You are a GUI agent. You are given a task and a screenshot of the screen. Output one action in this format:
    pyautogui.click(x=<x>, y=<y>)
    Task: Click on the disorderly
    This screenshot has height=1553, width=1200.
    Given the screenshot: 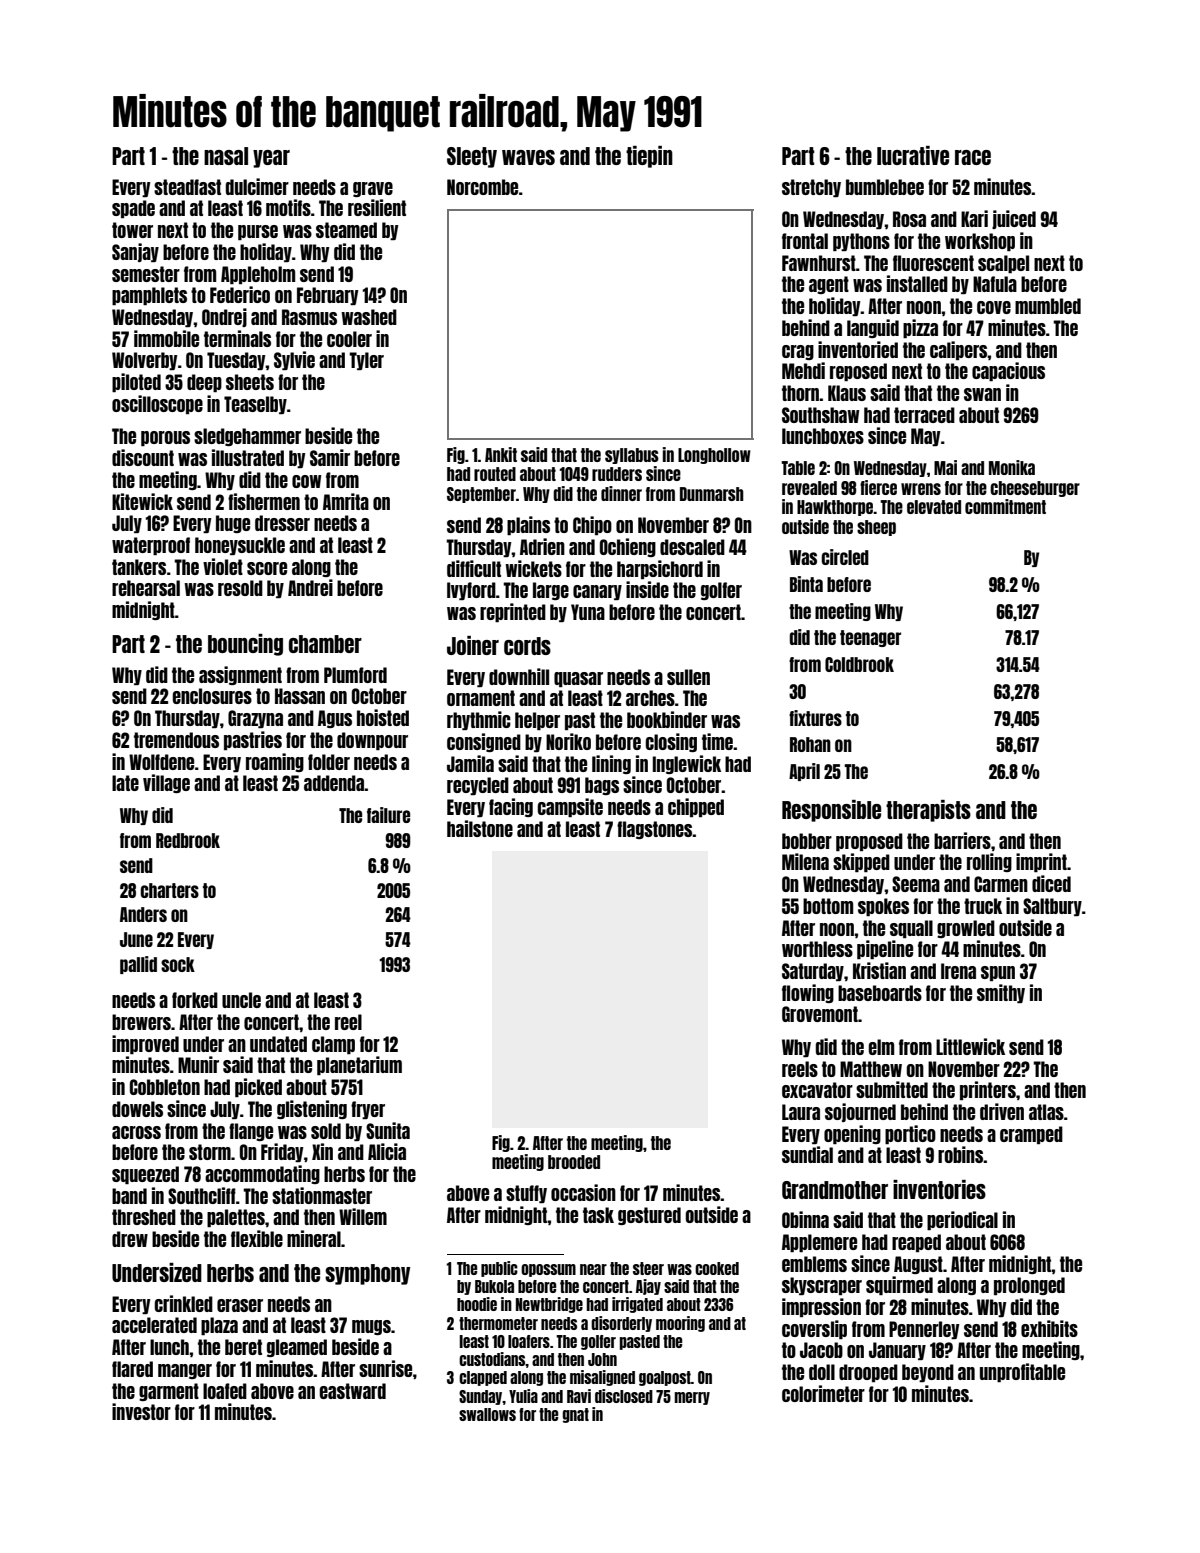 What is the action you would take?
    pyautogui.click(x=621, y=1324)
